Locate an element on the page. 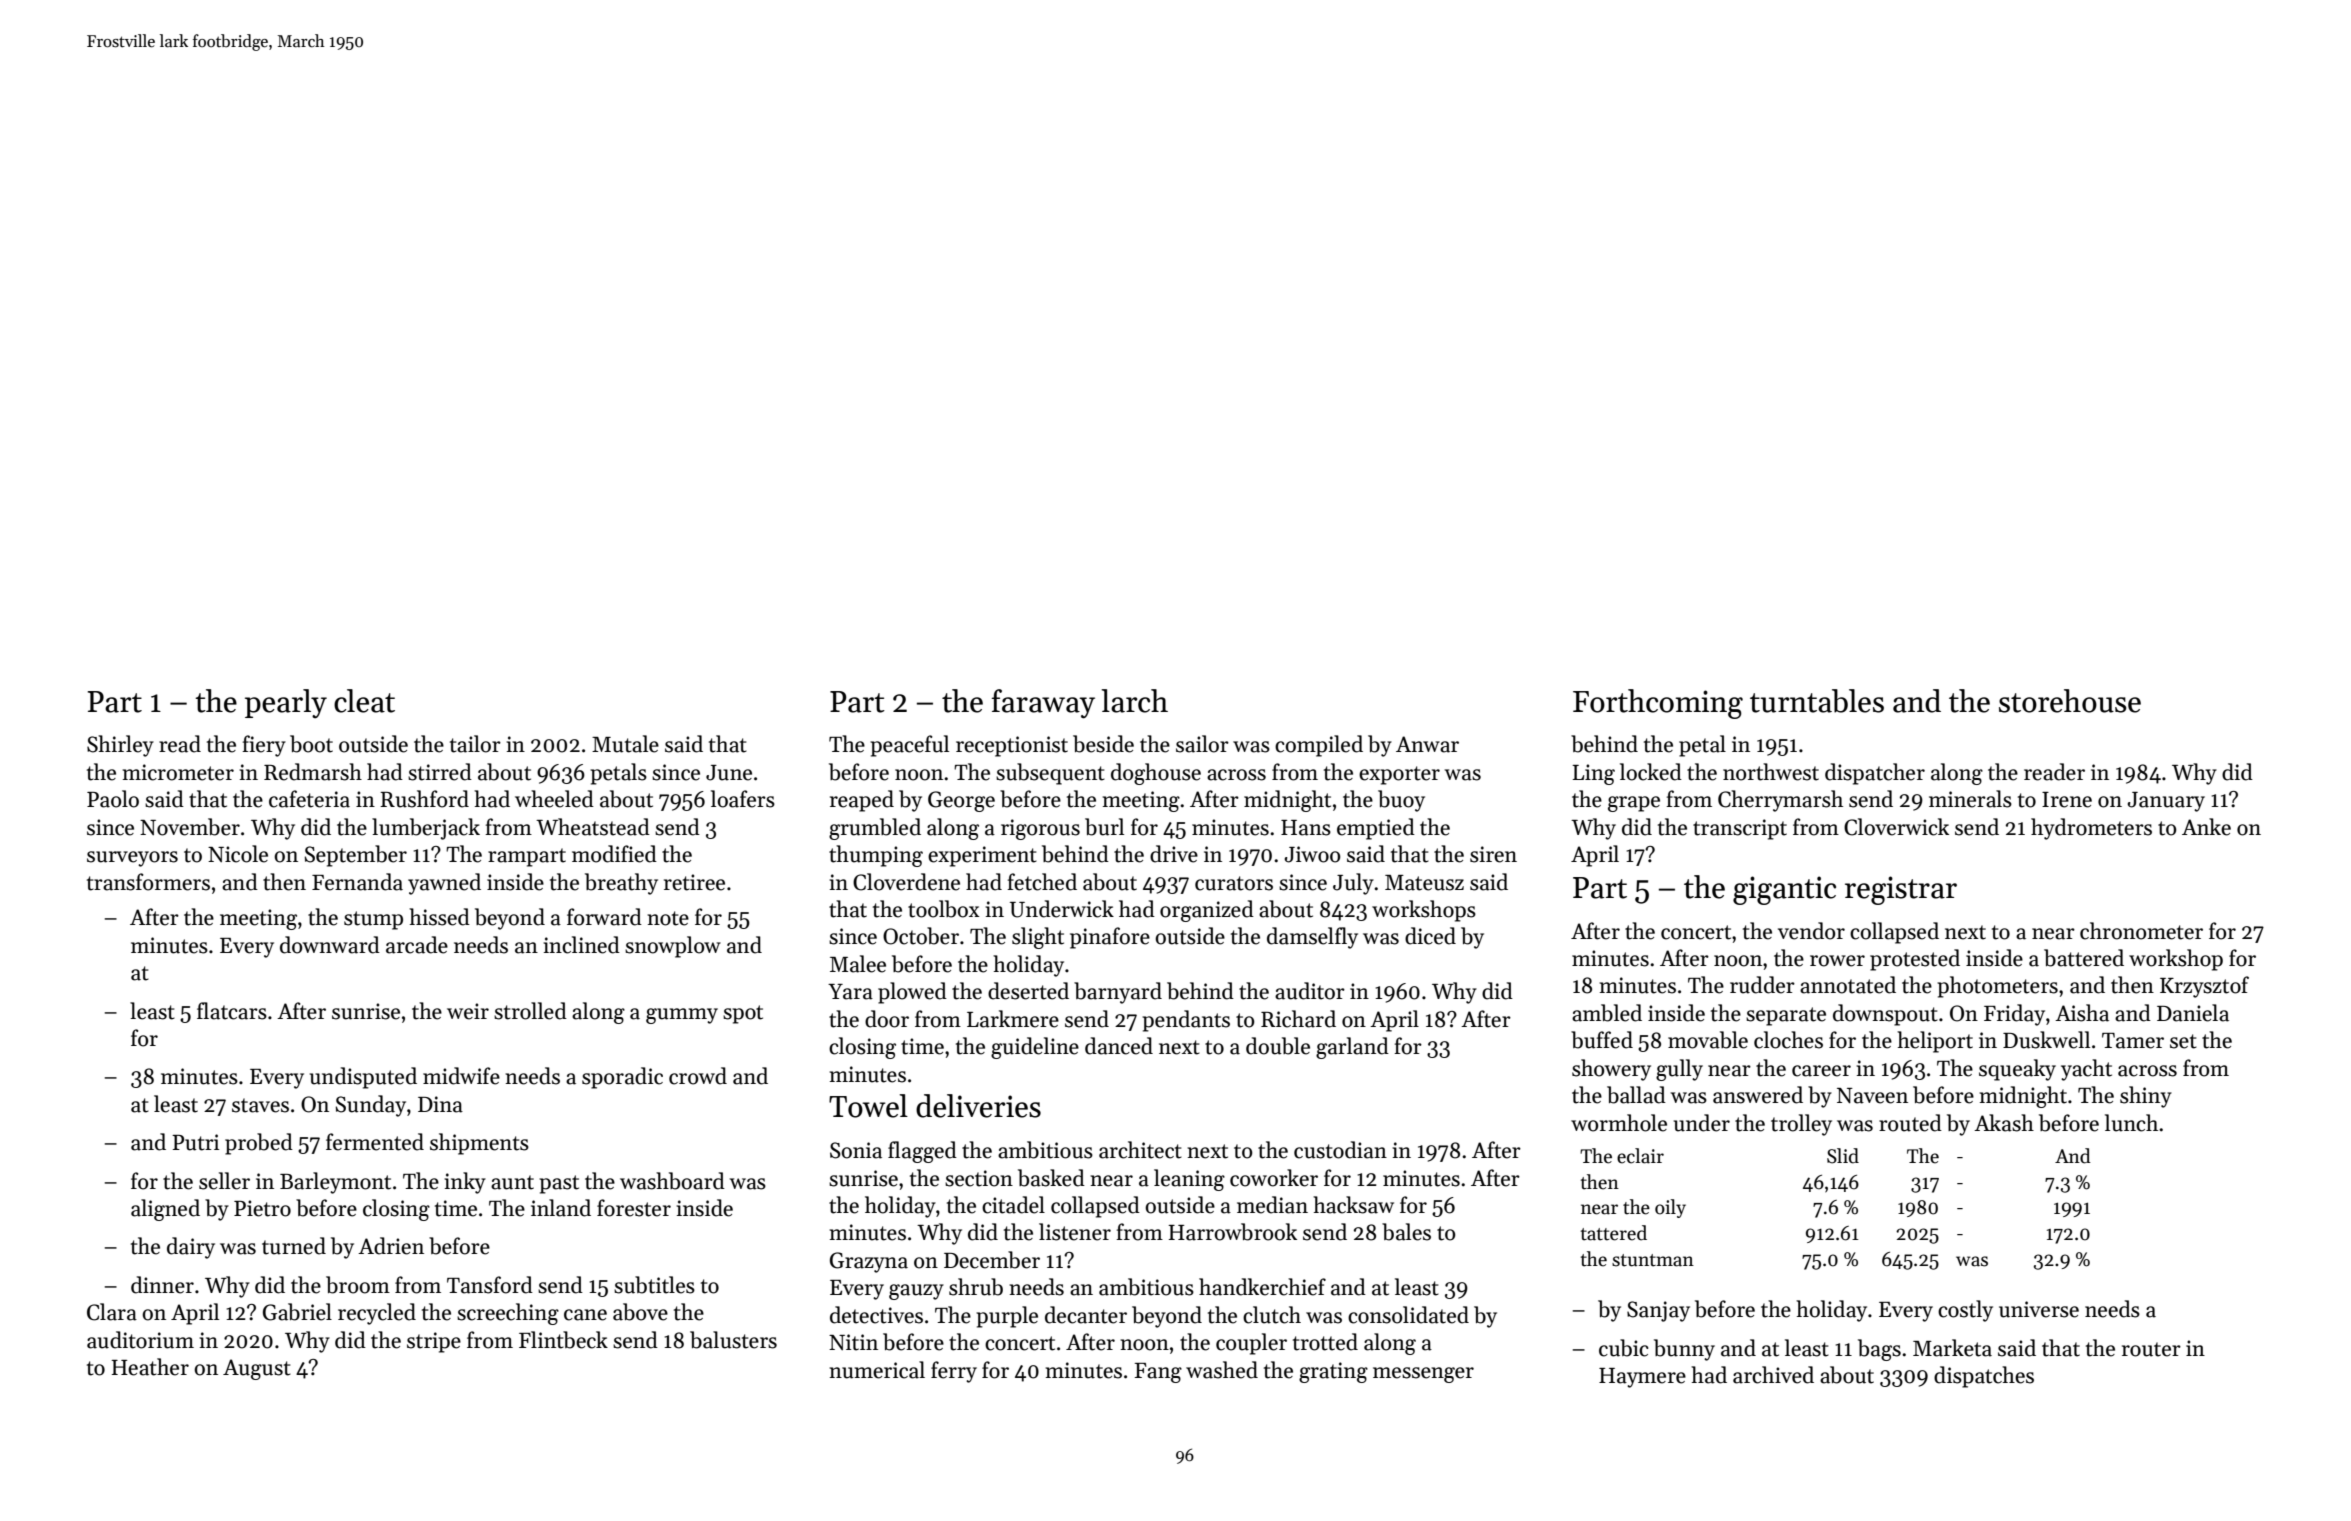 The height and width of the document is (1521, 2351). guideline is located at coordinates (1035, 1048).
